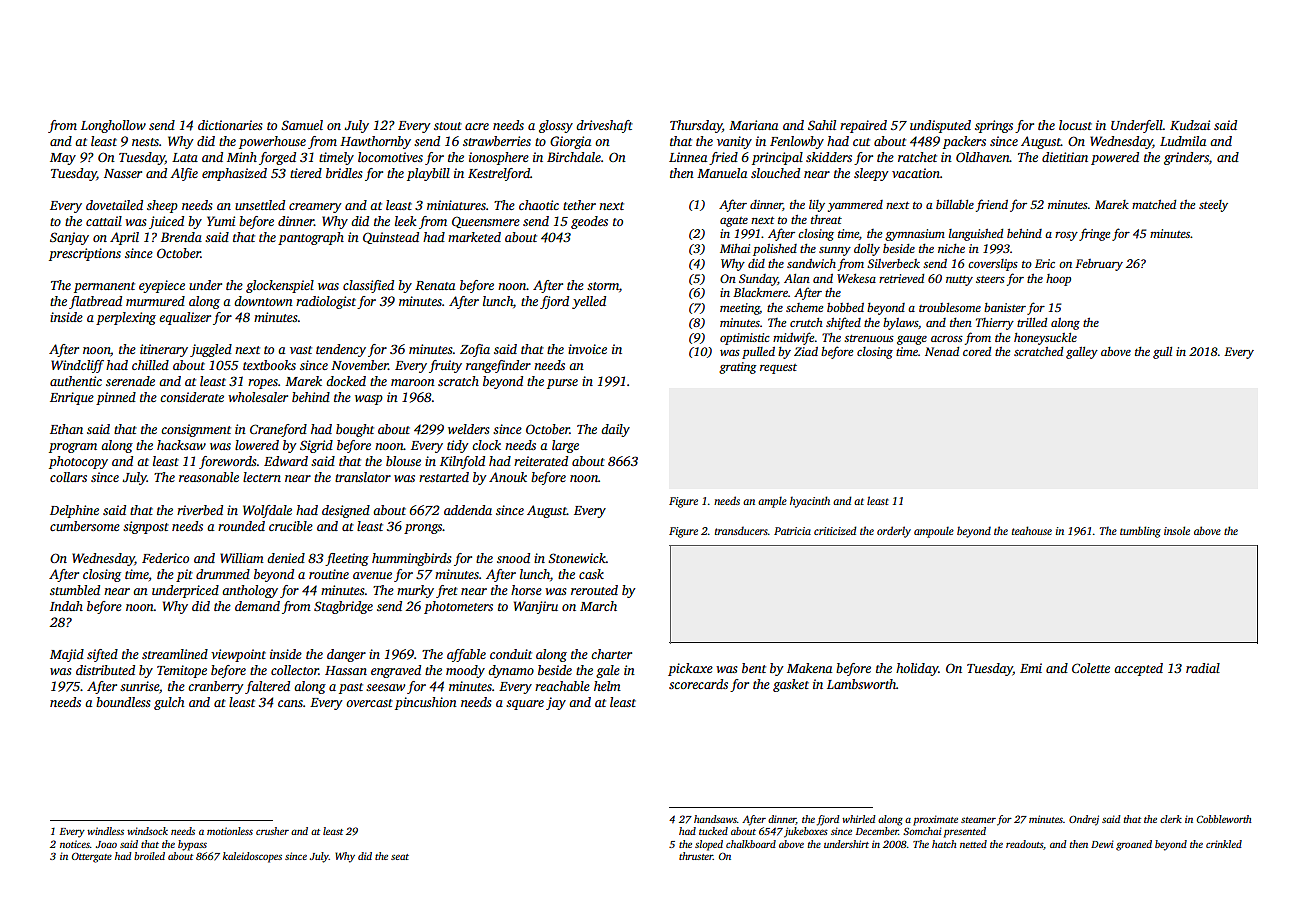 This document has width=1308, height=924. What do you see at coordinates (1138, 669) in the document?
I see `accepted` at bounding box center [1138, 669].
